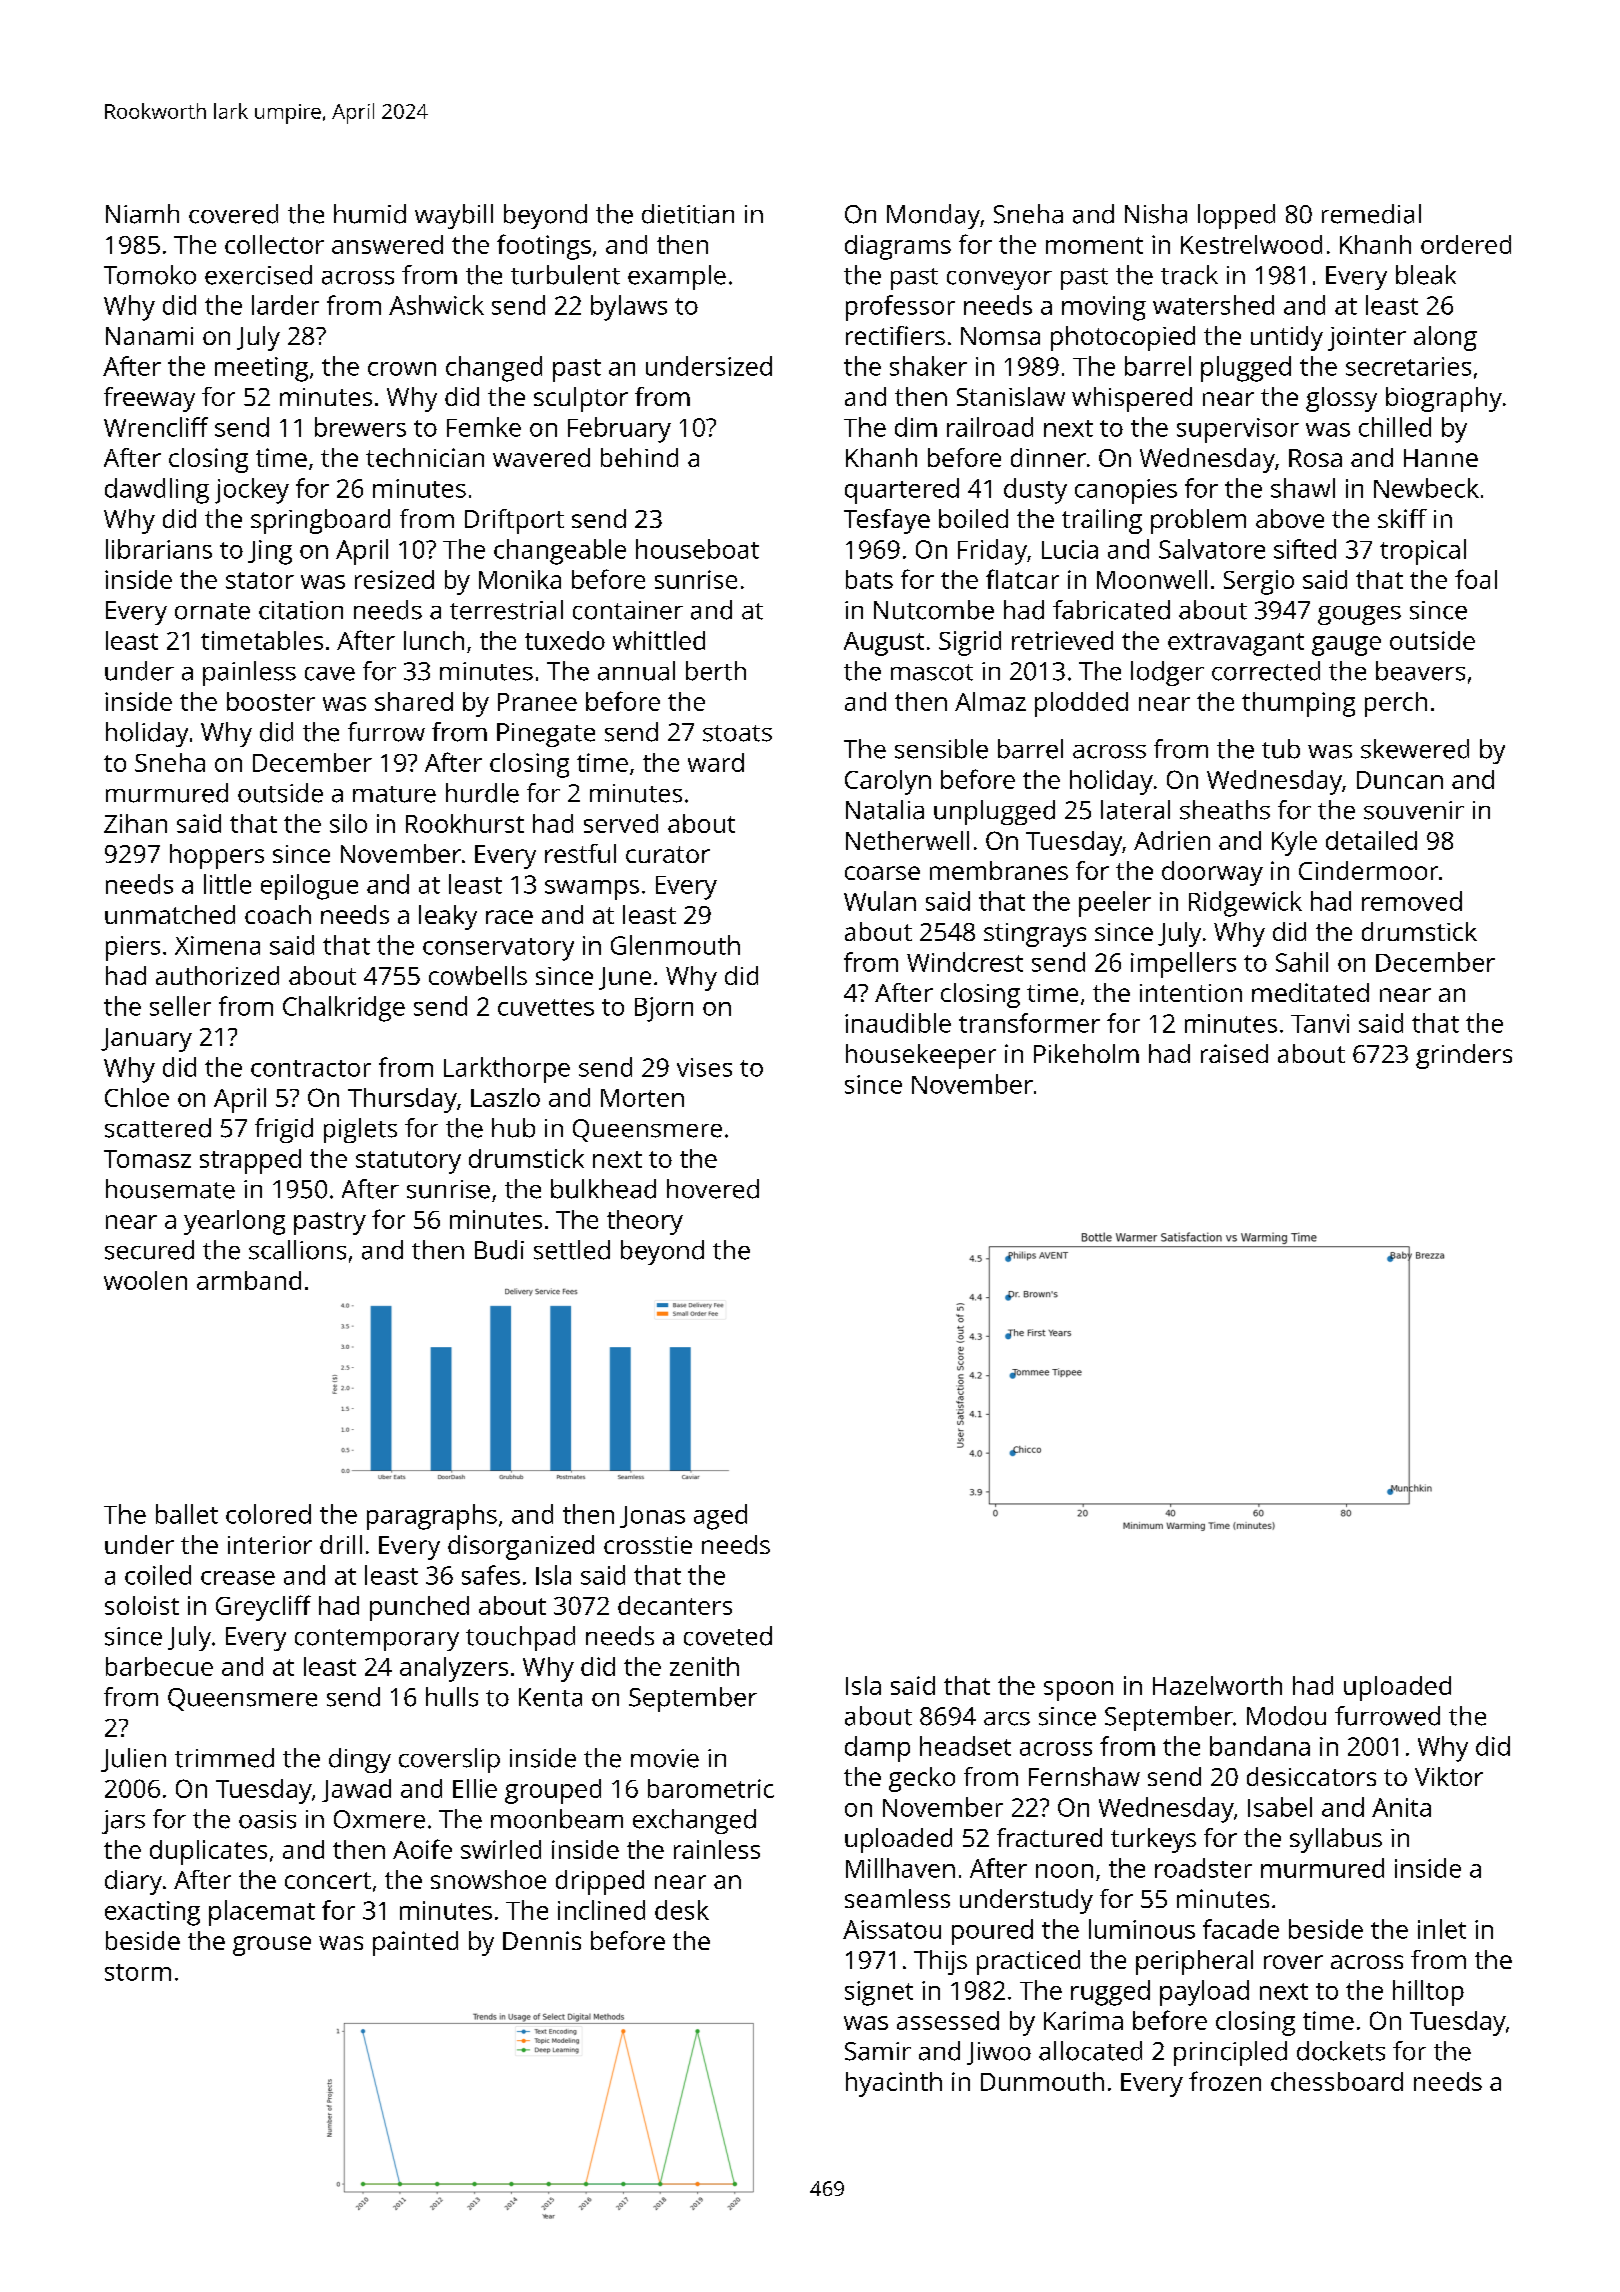 The width and height of the screenshot is (1620, 2292). Describe the element at coordinates (348, 823) in the screenshot. I see `silo` at that location.
